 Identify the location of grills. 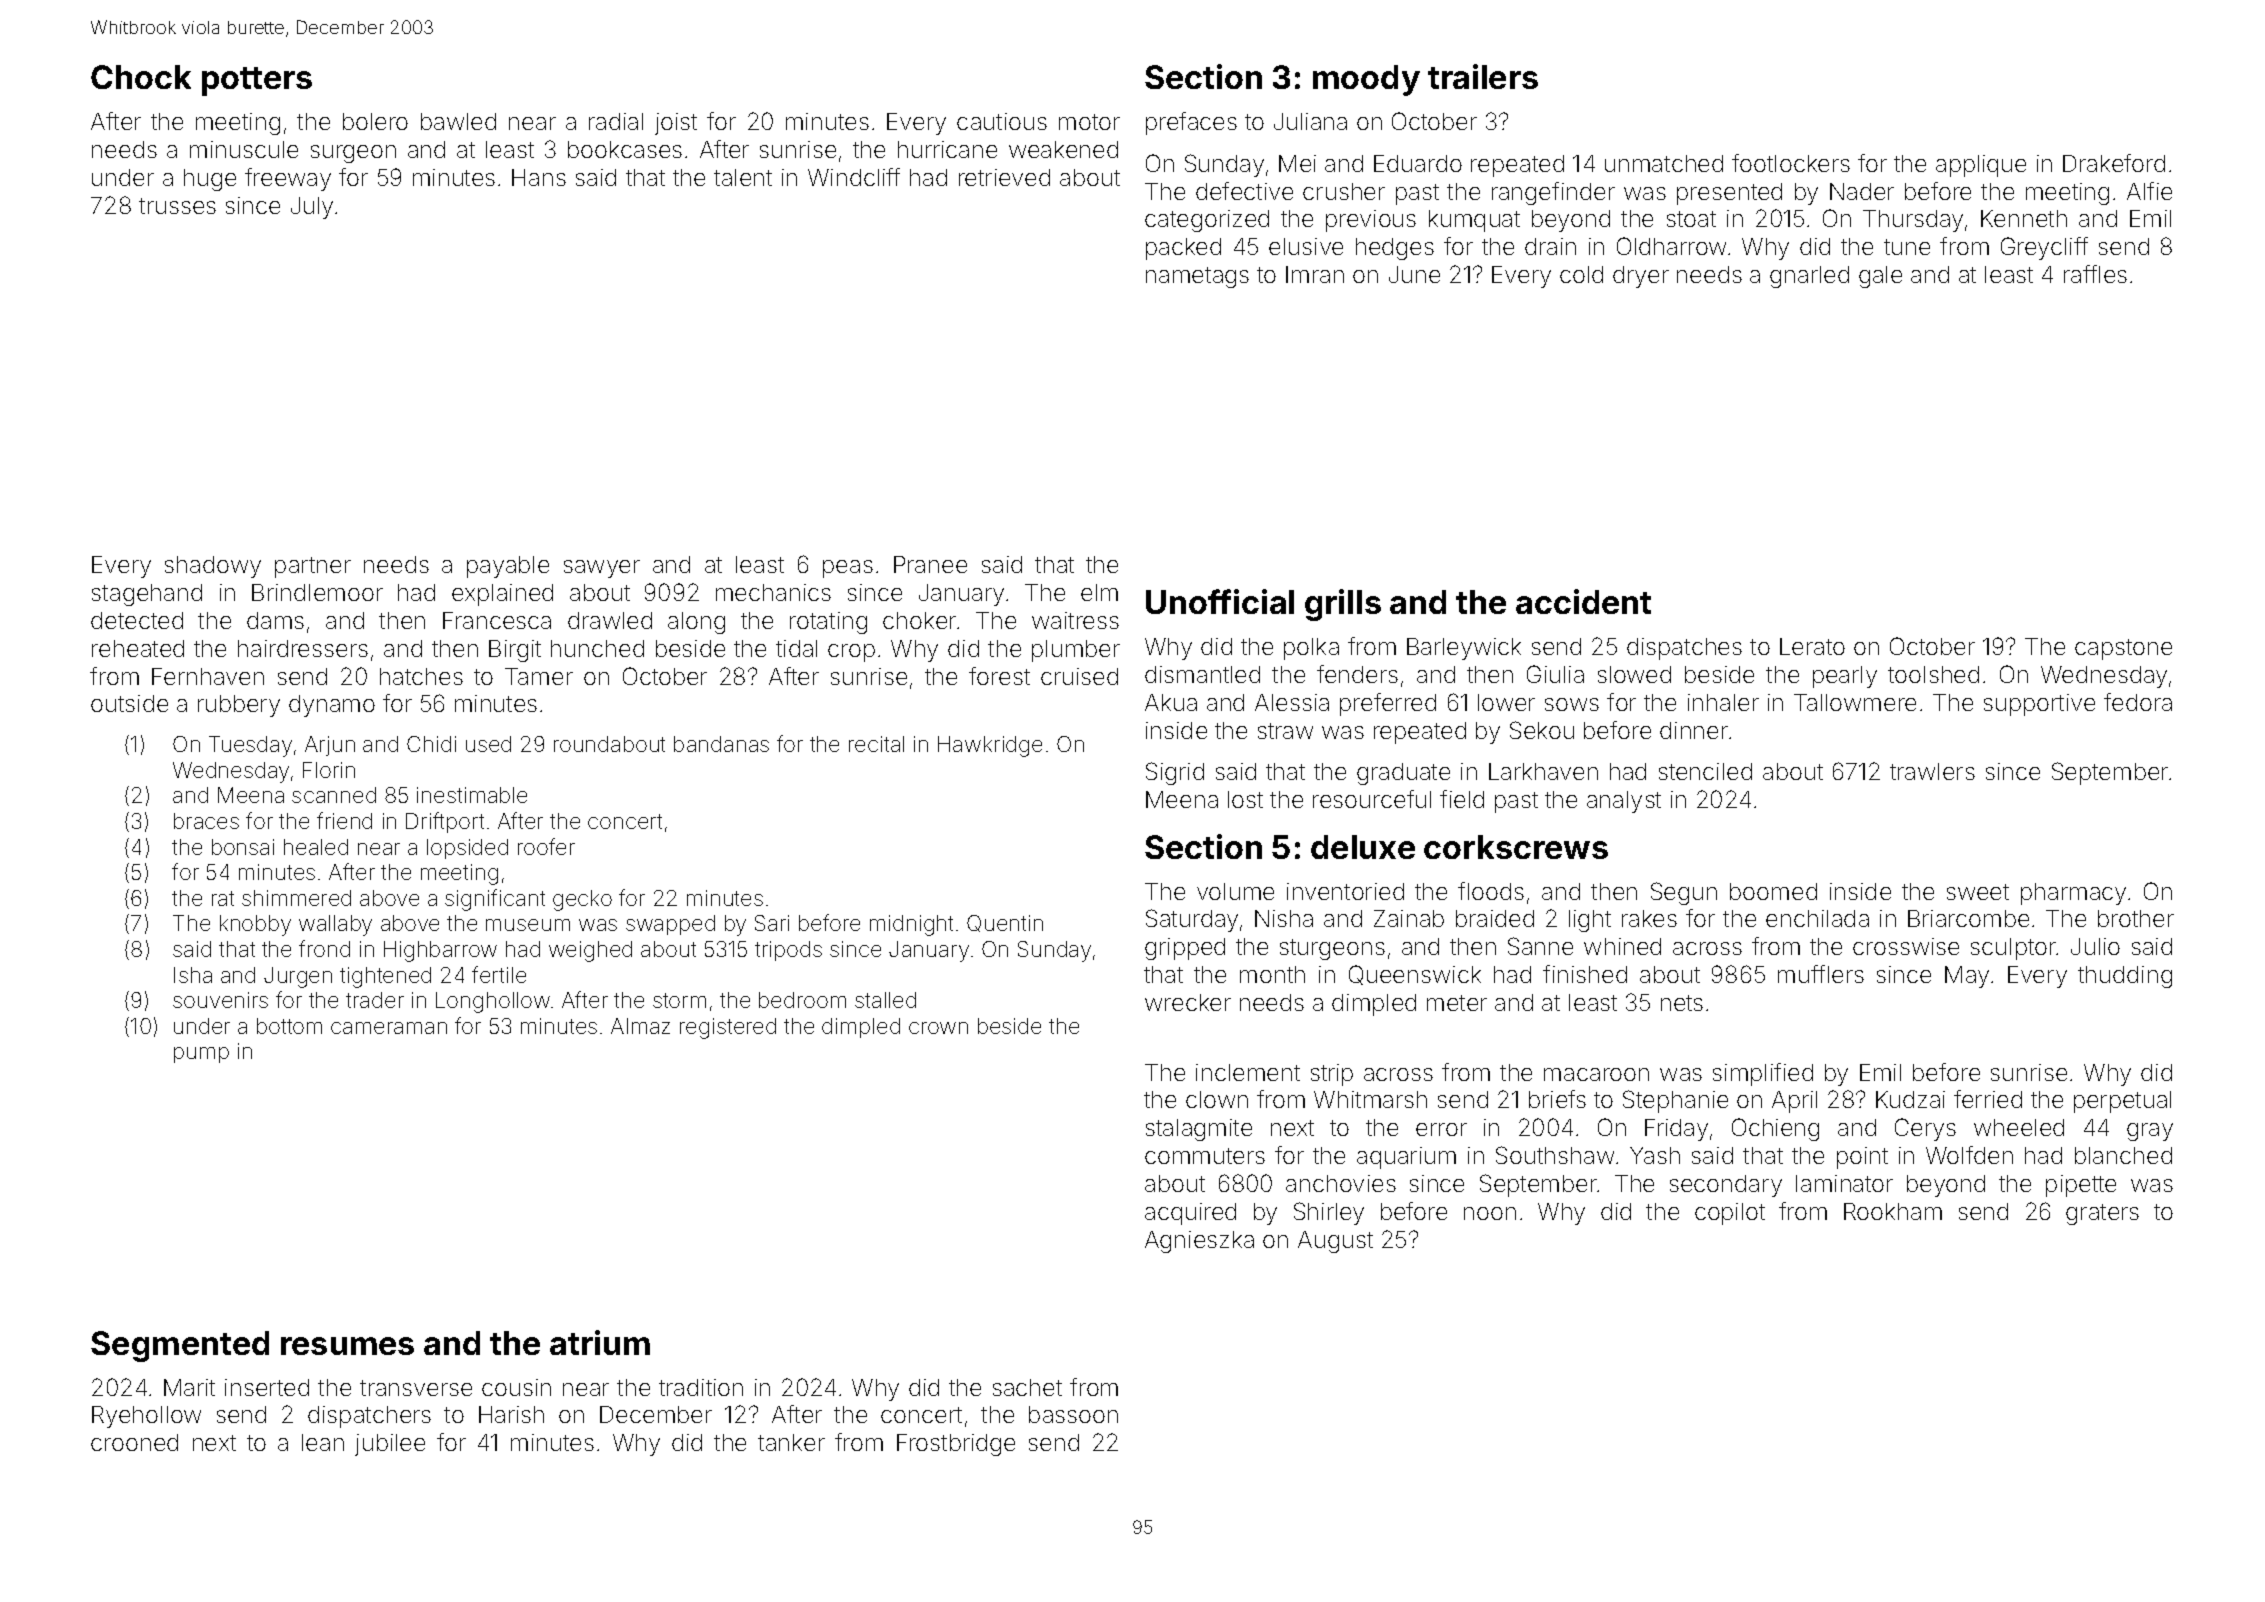
(1343, 605).
